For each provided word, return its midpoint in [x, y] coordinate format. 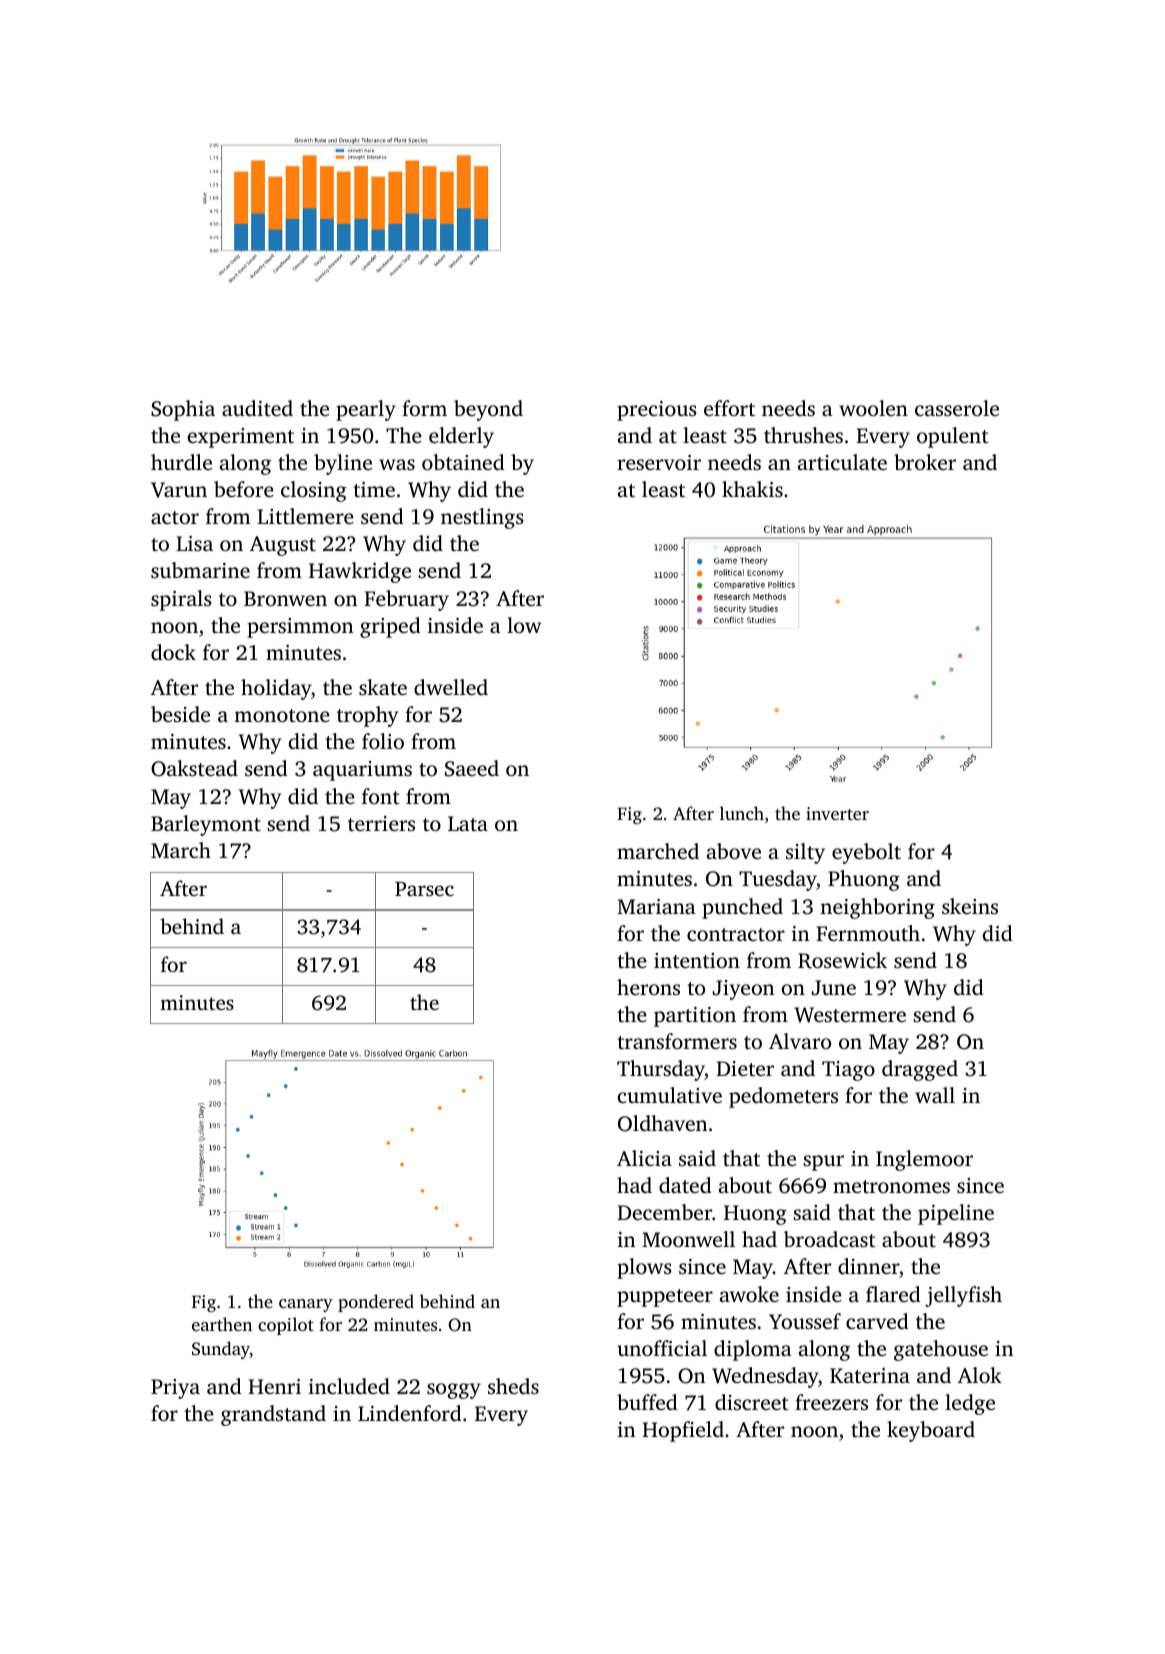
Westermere [850, 1015]
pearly [366, 410]
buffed [647, 1402]
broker [925, 462]
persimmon [300, 628]
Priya [175, 1389]
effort [729, 408]
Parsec [424, 889]
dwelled [451, 687]
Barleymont [206, 825]
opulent [953, 437]
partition [695, 1017]
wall [935, 1095]
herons [648, 987]
